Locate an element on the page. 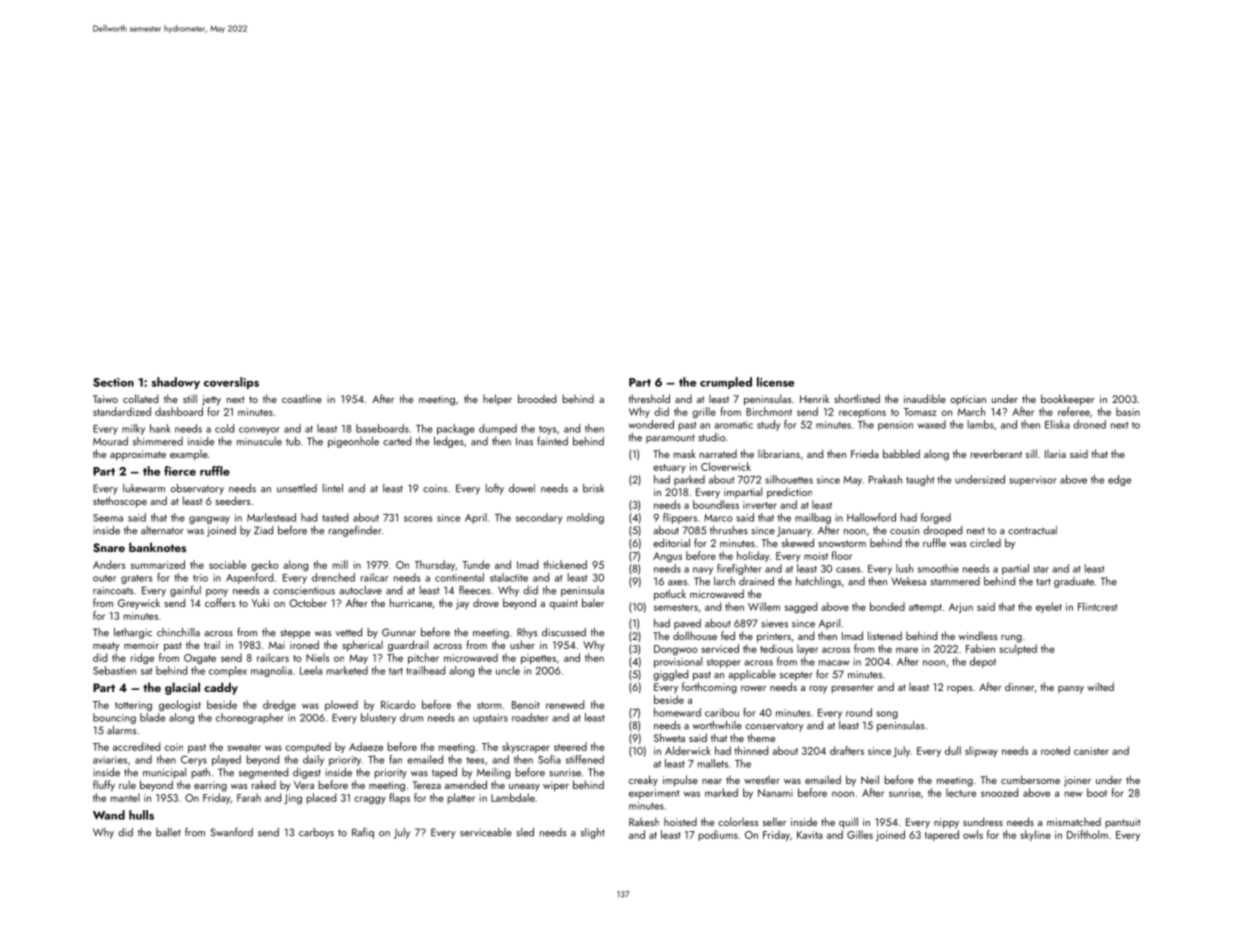 The width and height of the page is (1233, 952). coverslips is located at coordinates (231, 383).
